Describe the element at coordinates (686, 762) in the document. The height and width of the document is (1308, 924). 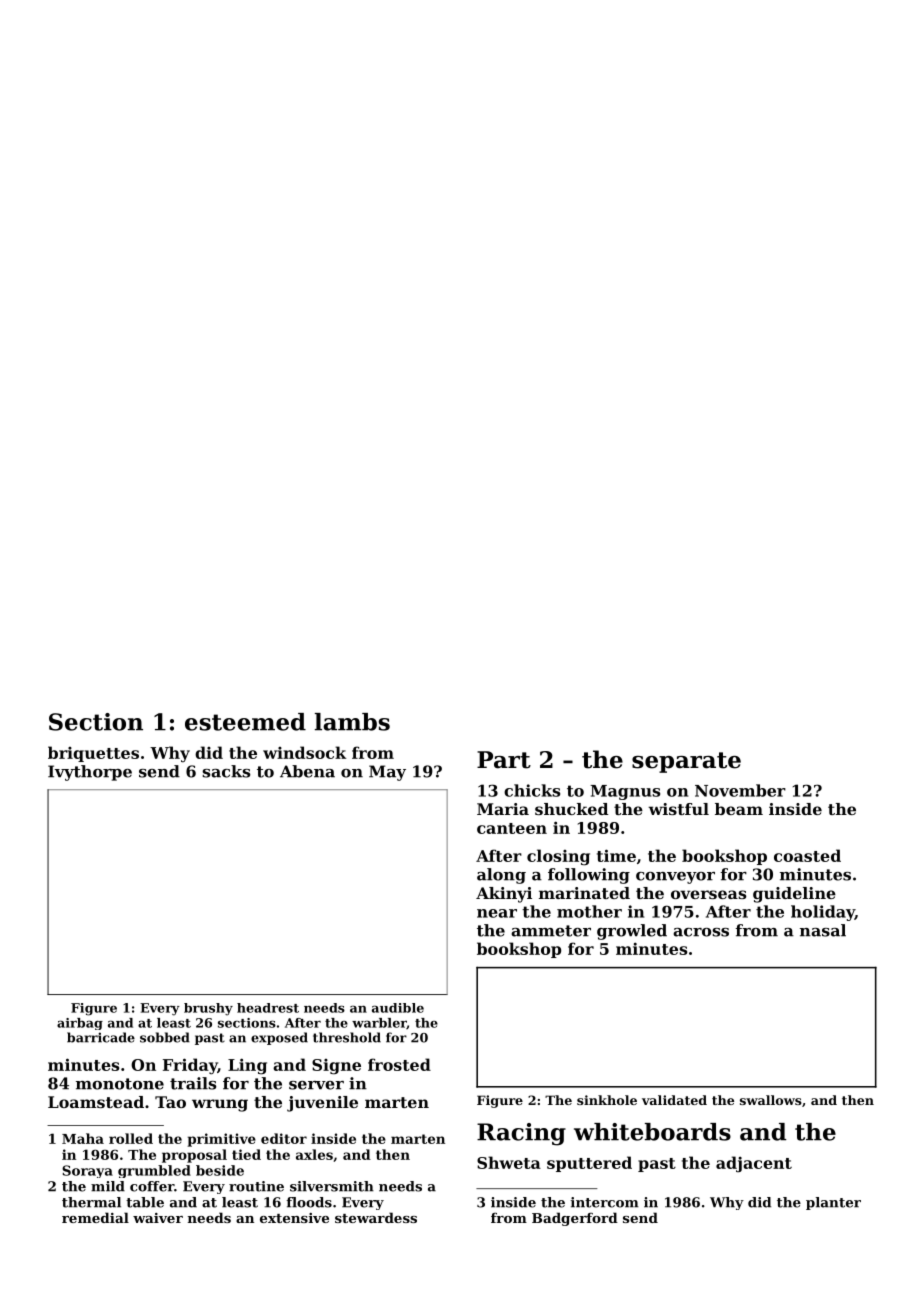
I see `separate` at that location.
